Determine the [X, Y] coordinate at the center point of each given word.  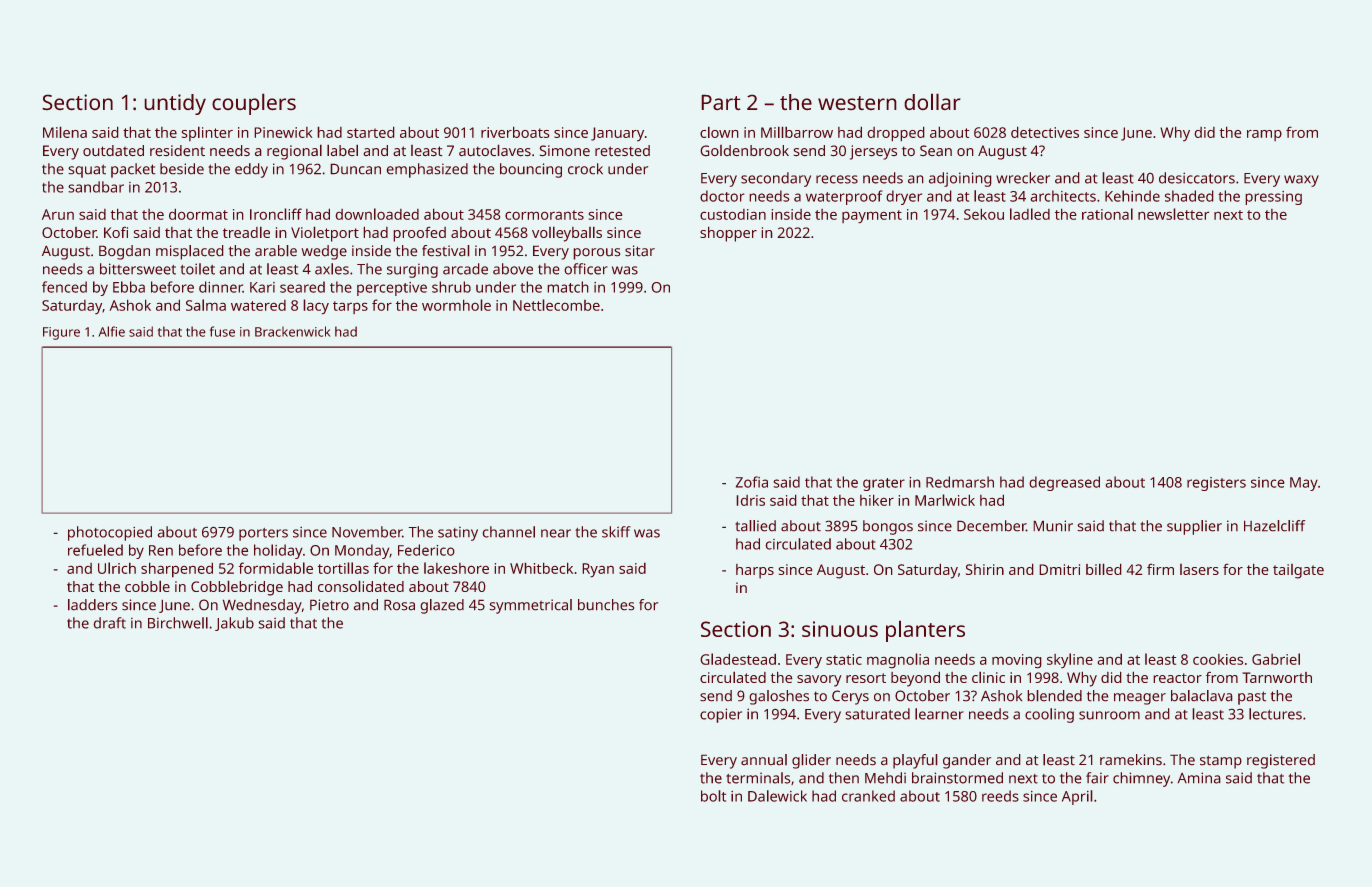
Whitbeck [541, 568]
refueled [95, 550]
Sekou [984, 214]
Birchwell [178, 623]
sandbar [96, 187]
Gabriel [1276, 659]
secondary [776, 179]
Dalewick [777, 796]
